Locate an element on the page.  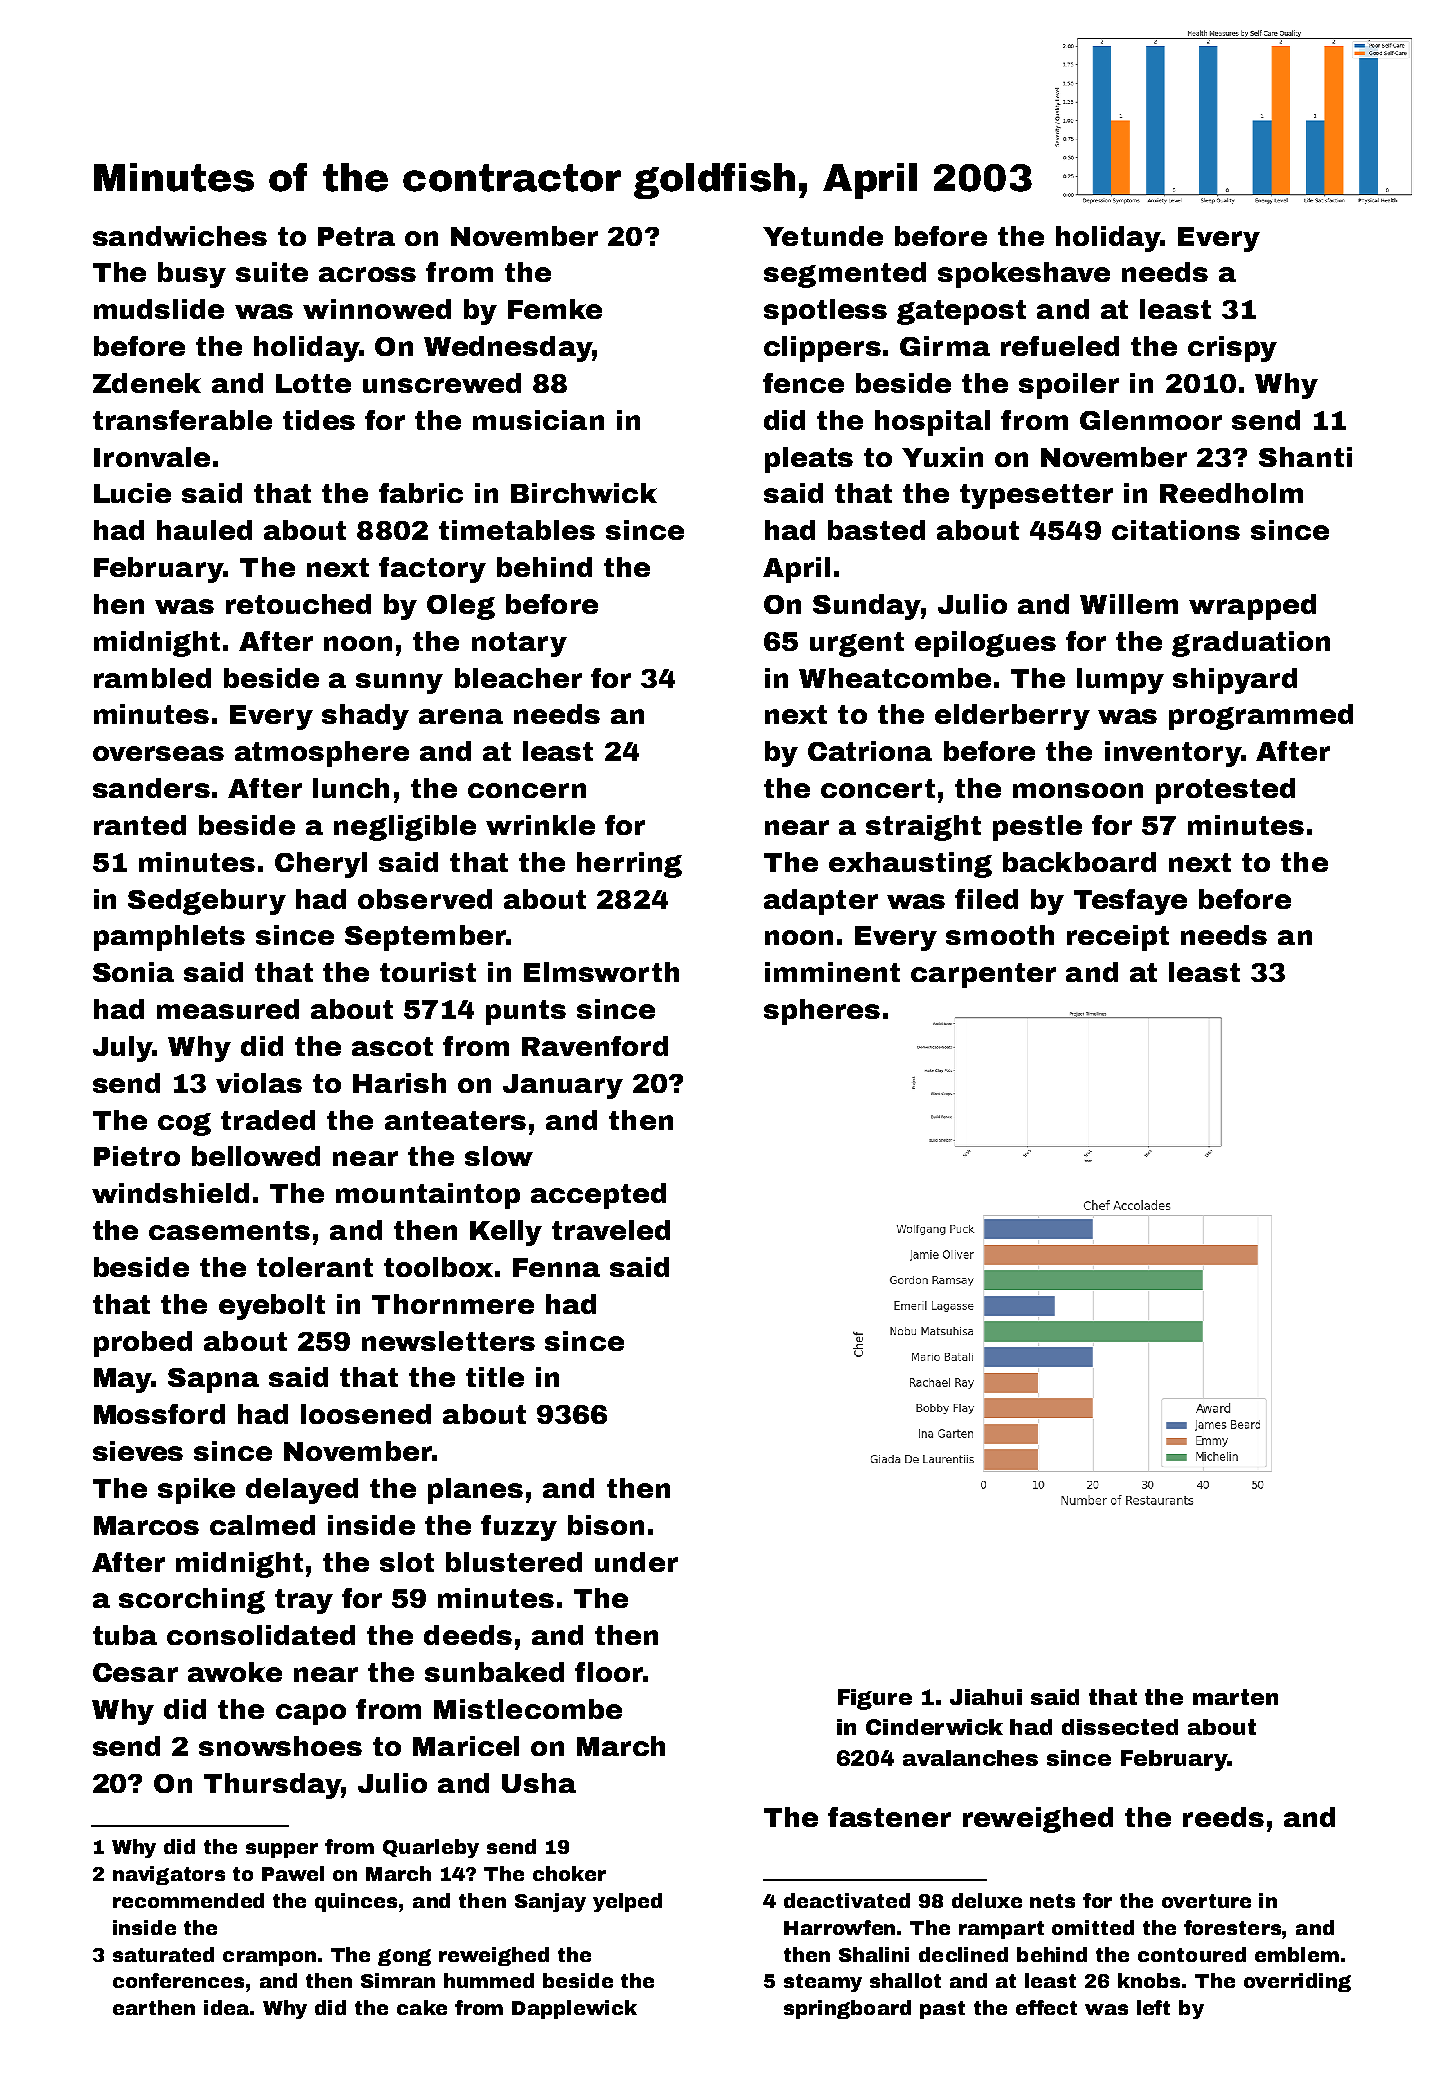
idea is located at coordinates (226, 2007).
